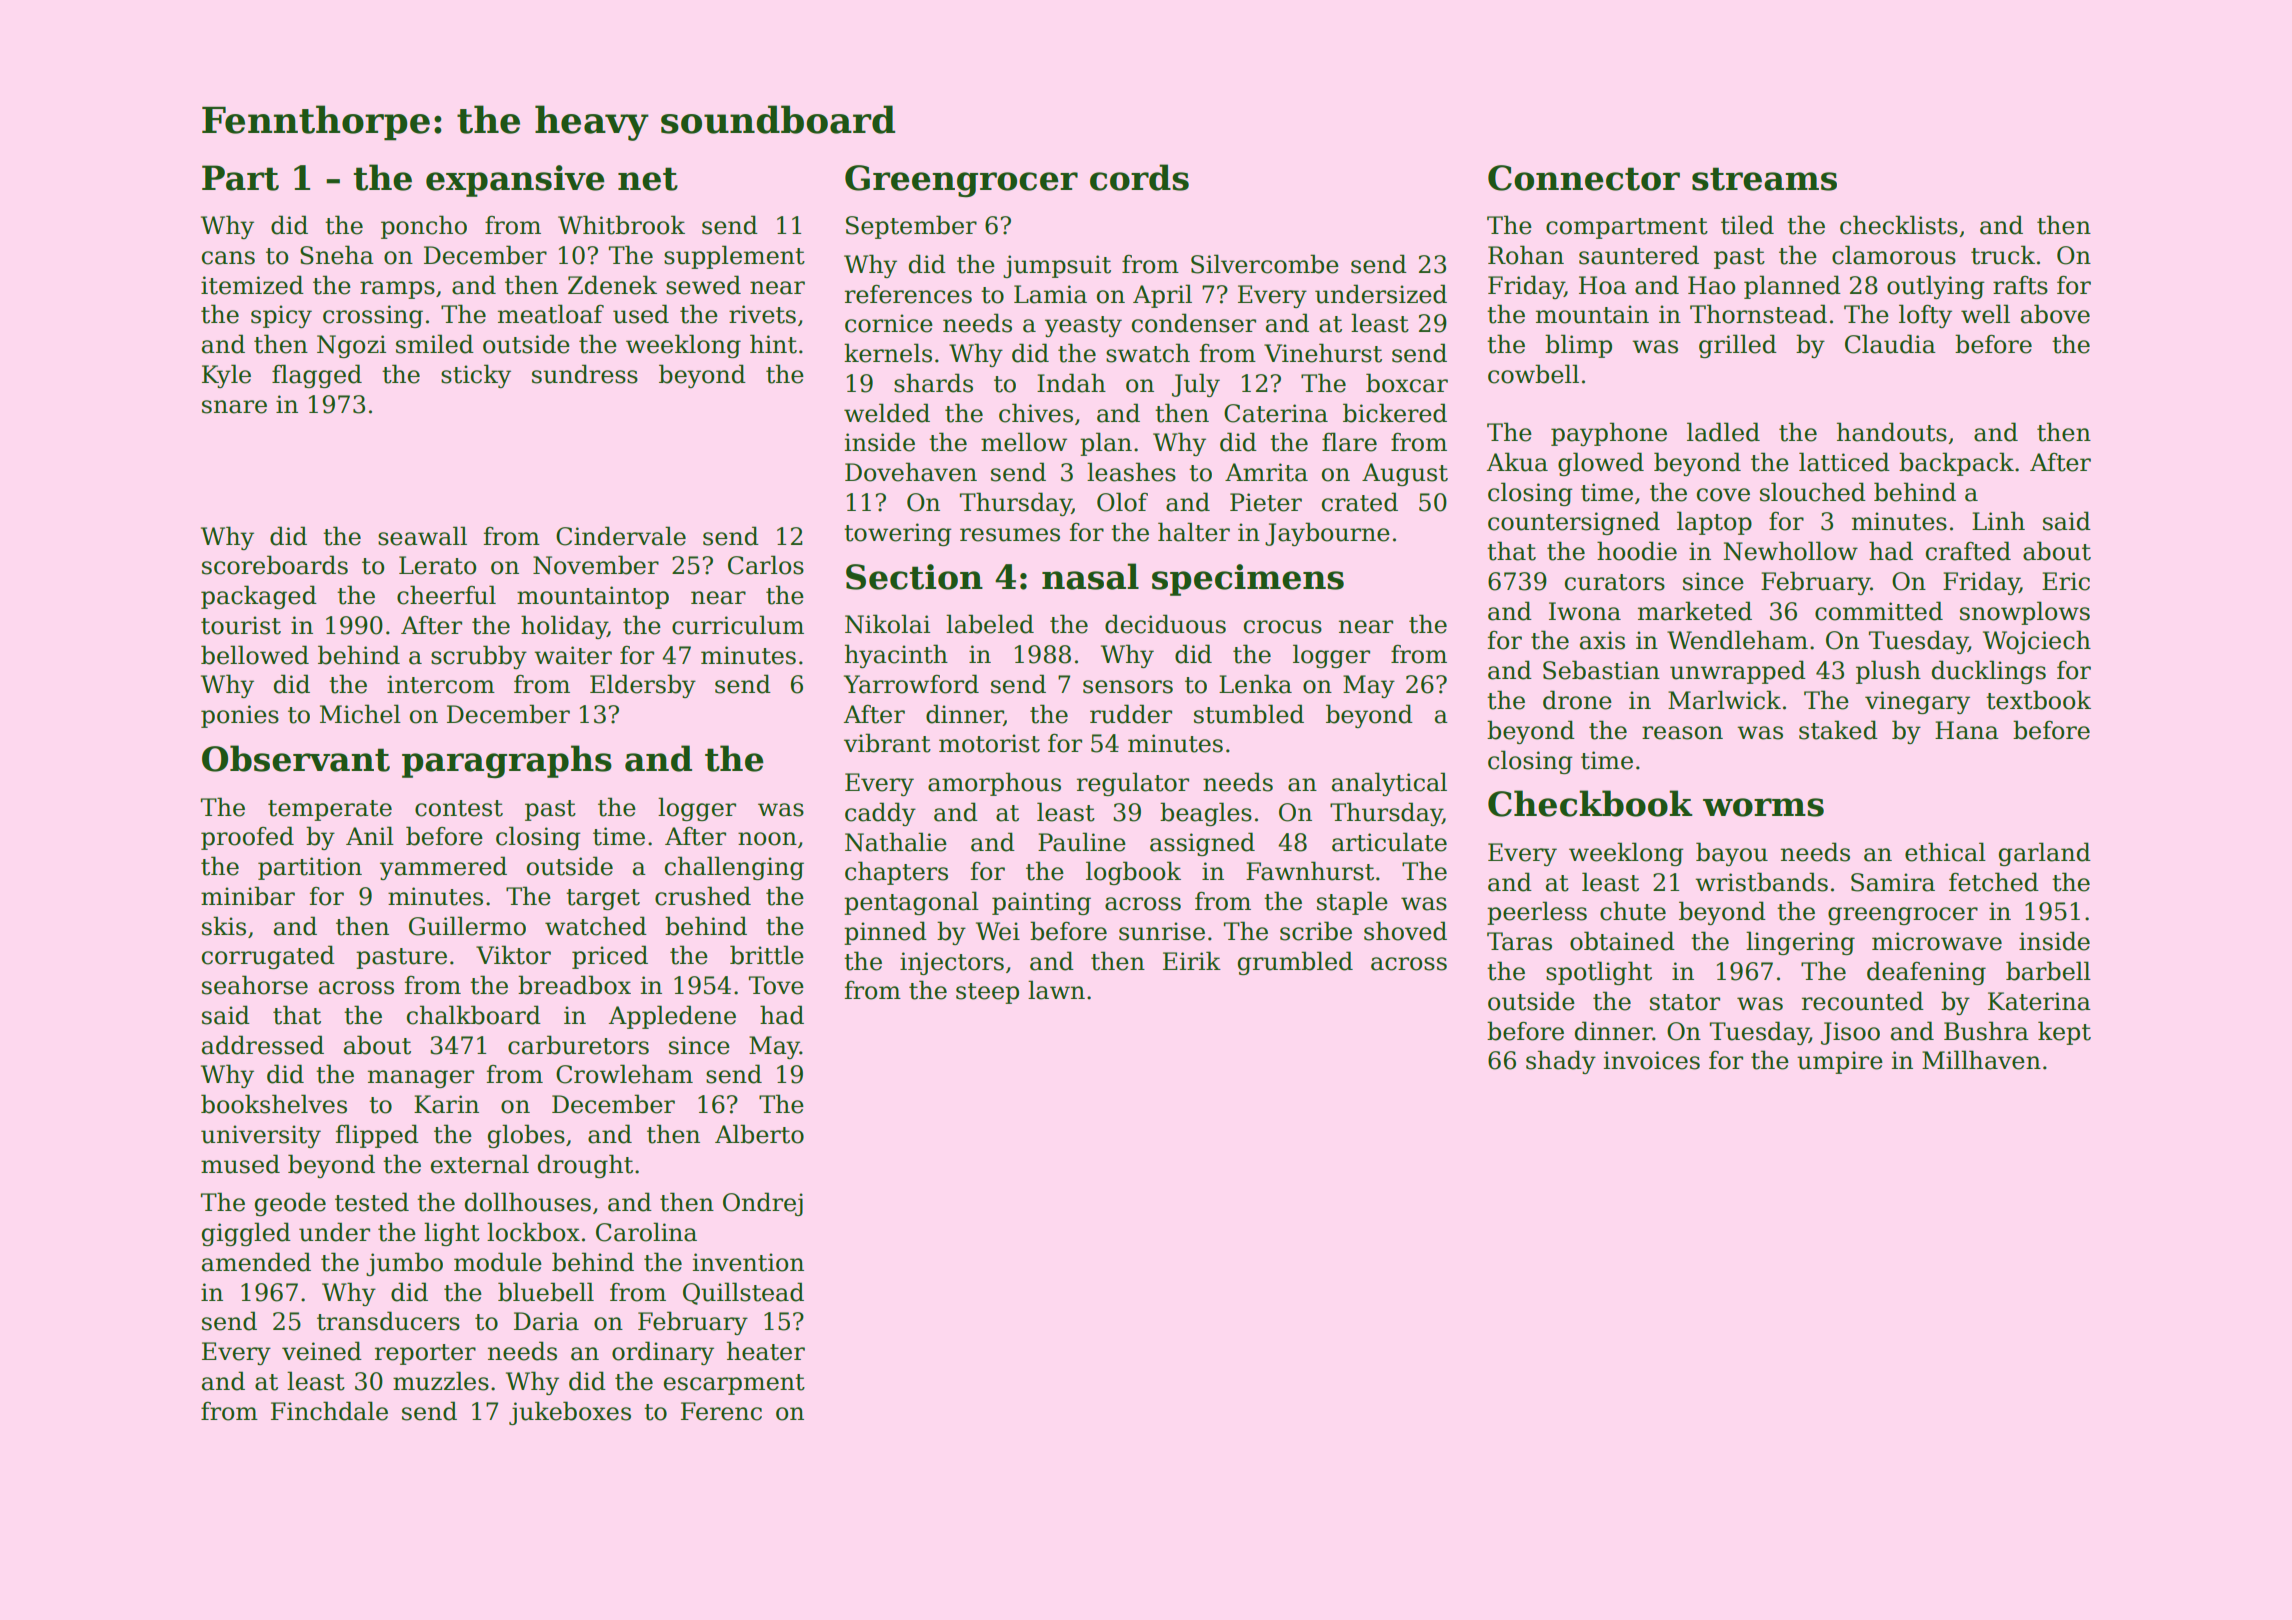 The image size is (2292, 1620). Describe the element at coordinates (422, 536) in the page. I see `seawall` at that location.
